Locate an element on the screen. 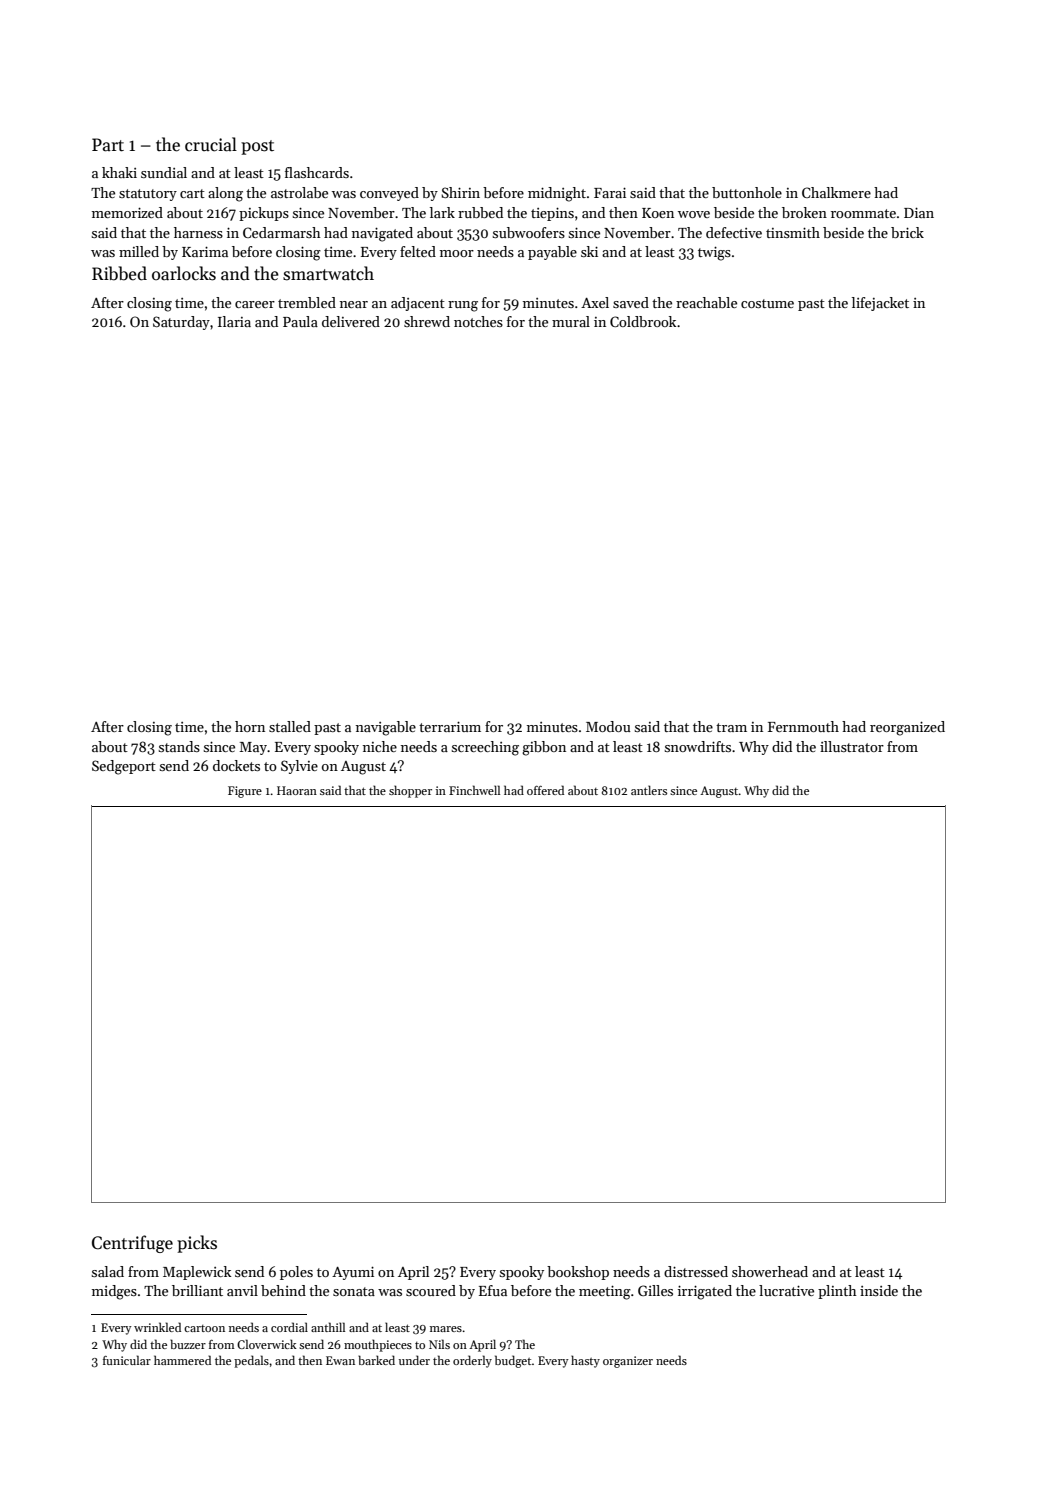 Image resolution: width=1037 pixels, height=1502 pixels. shrewd is located at coordinates (427, 321).
